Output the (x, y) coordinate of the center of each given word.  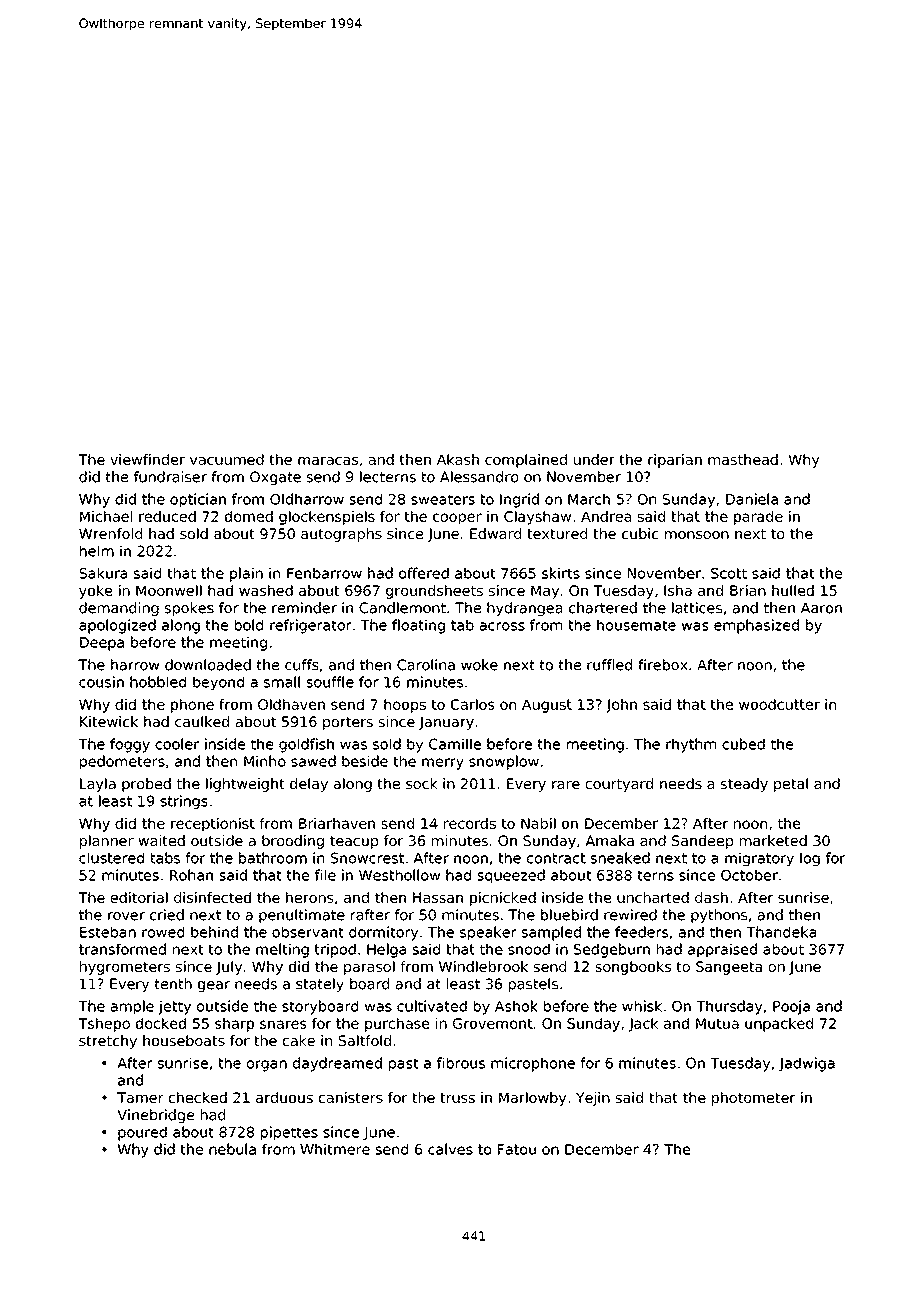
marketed (773, 840)
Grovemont (493, 1023)
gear (214, 986)
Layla (98, 785)
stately (320, 985)
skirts (561, 573)
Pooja (791, 1007)
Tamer (140, 1097)
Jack (643, 1025)
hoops (405, 706)
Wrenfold (110, 533)
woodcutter (779, 704)
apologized (117, 626)
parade (758, 518)
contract (556, 858)
